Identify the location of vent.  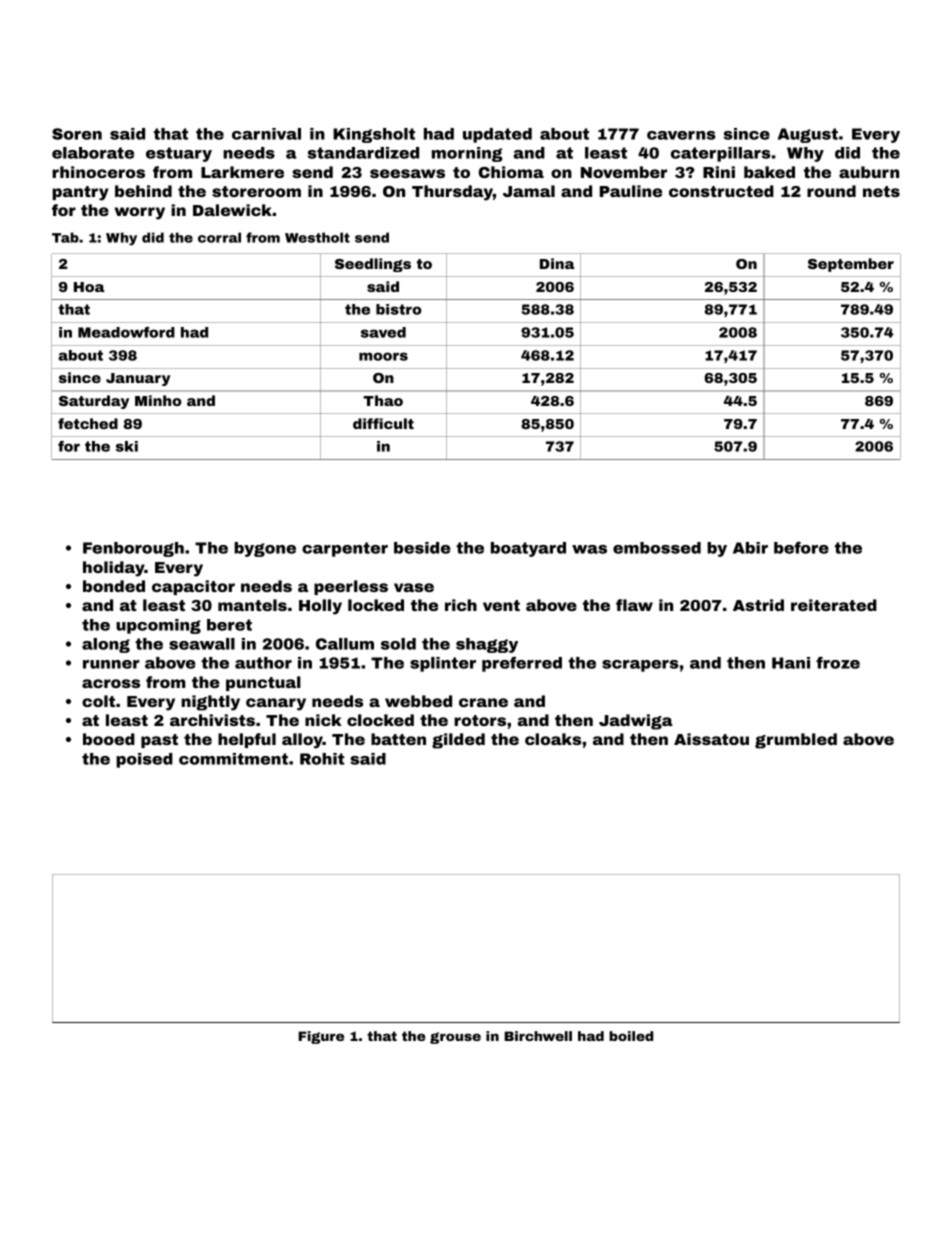
(501, 605).
